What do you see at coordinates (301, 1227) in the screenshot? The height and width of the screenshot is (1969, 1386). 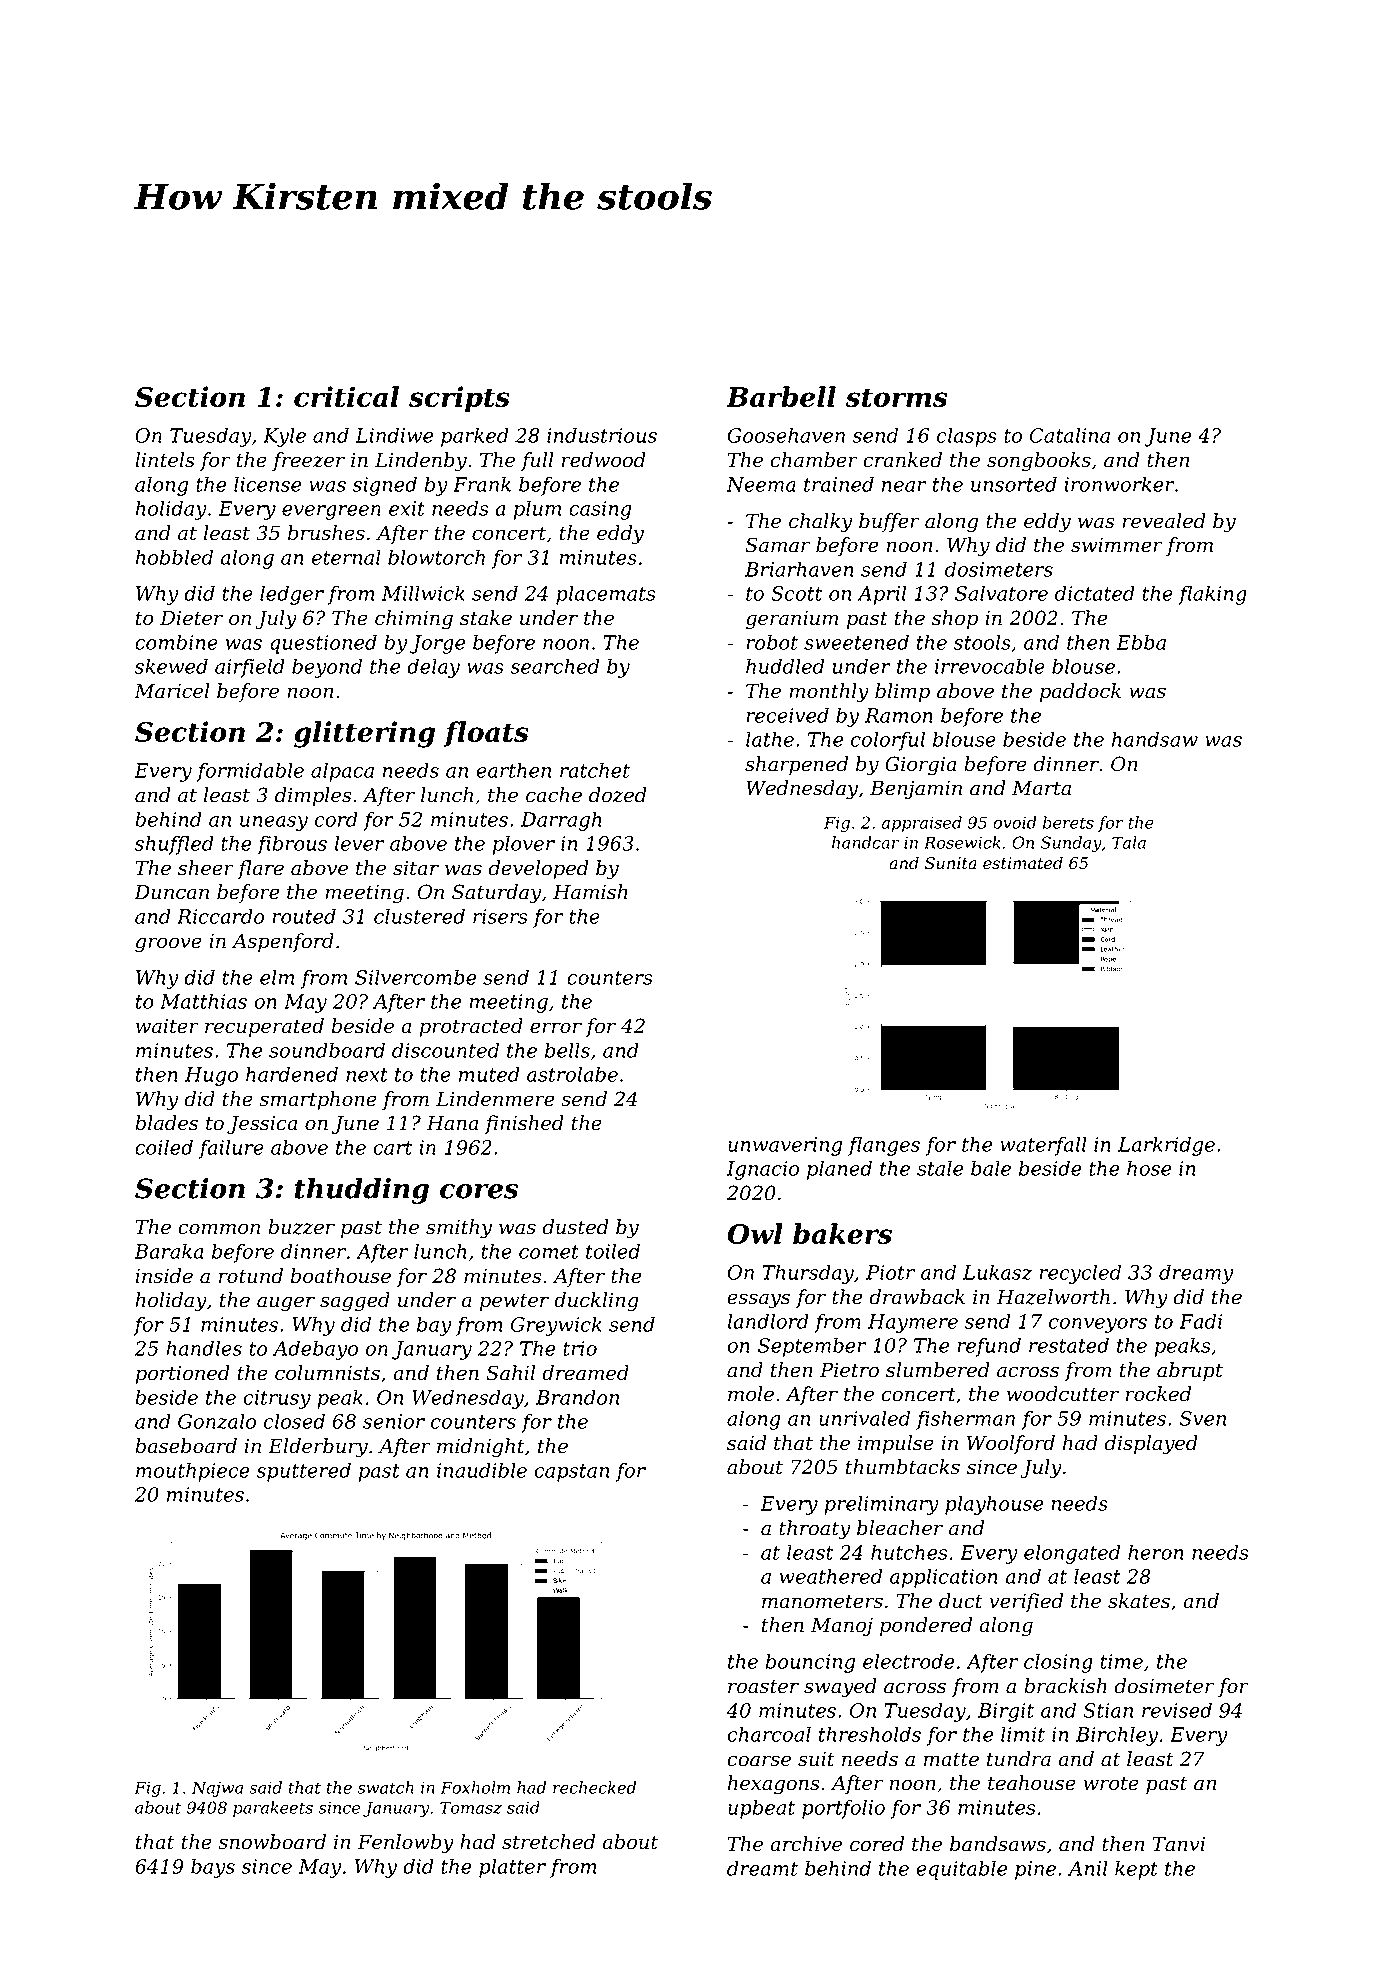 I see `buzzer` at bounding box center [301, 1227].
